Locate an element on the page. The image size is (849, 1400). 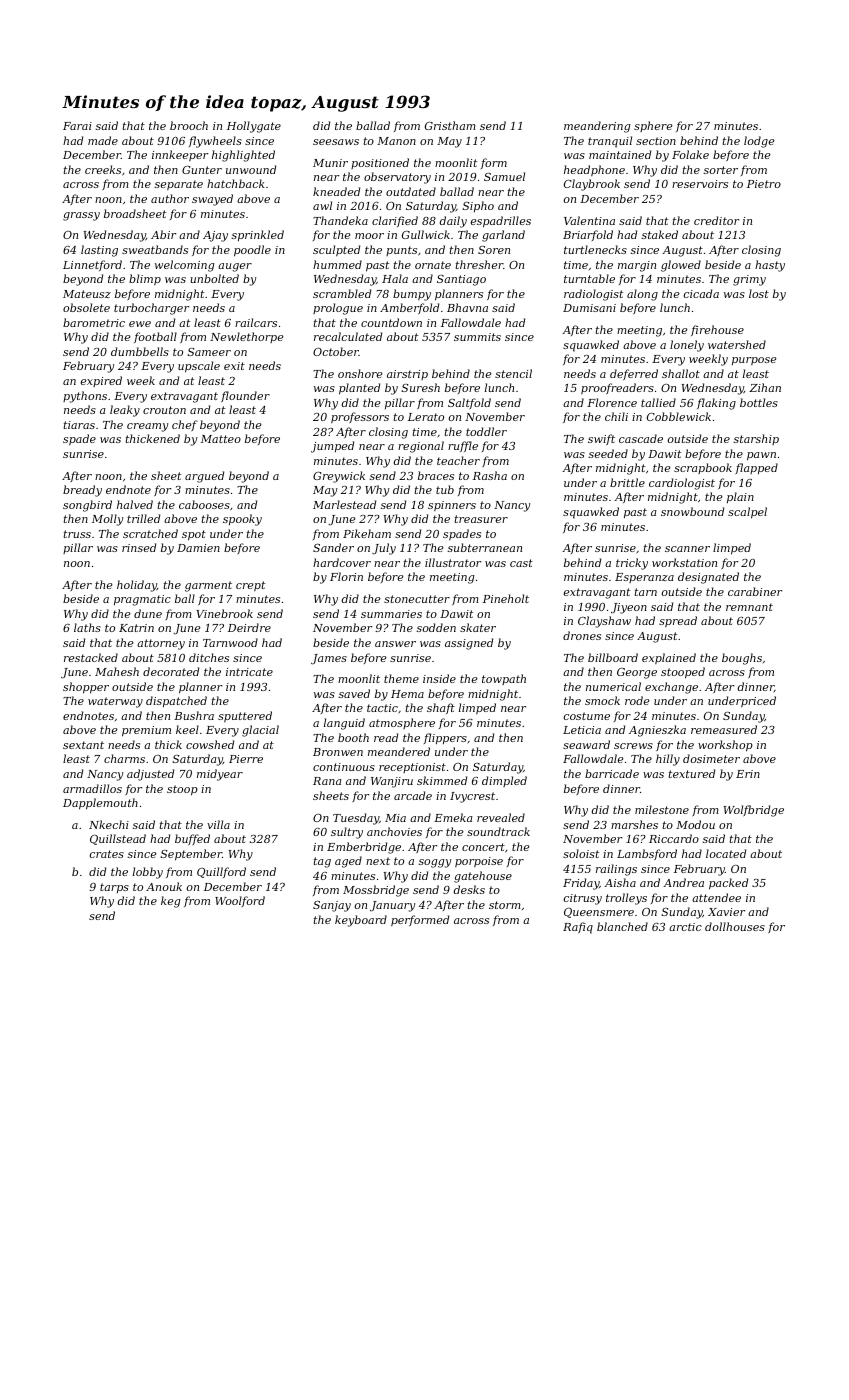
Mossbridge is located at coordinates (376, 891).
